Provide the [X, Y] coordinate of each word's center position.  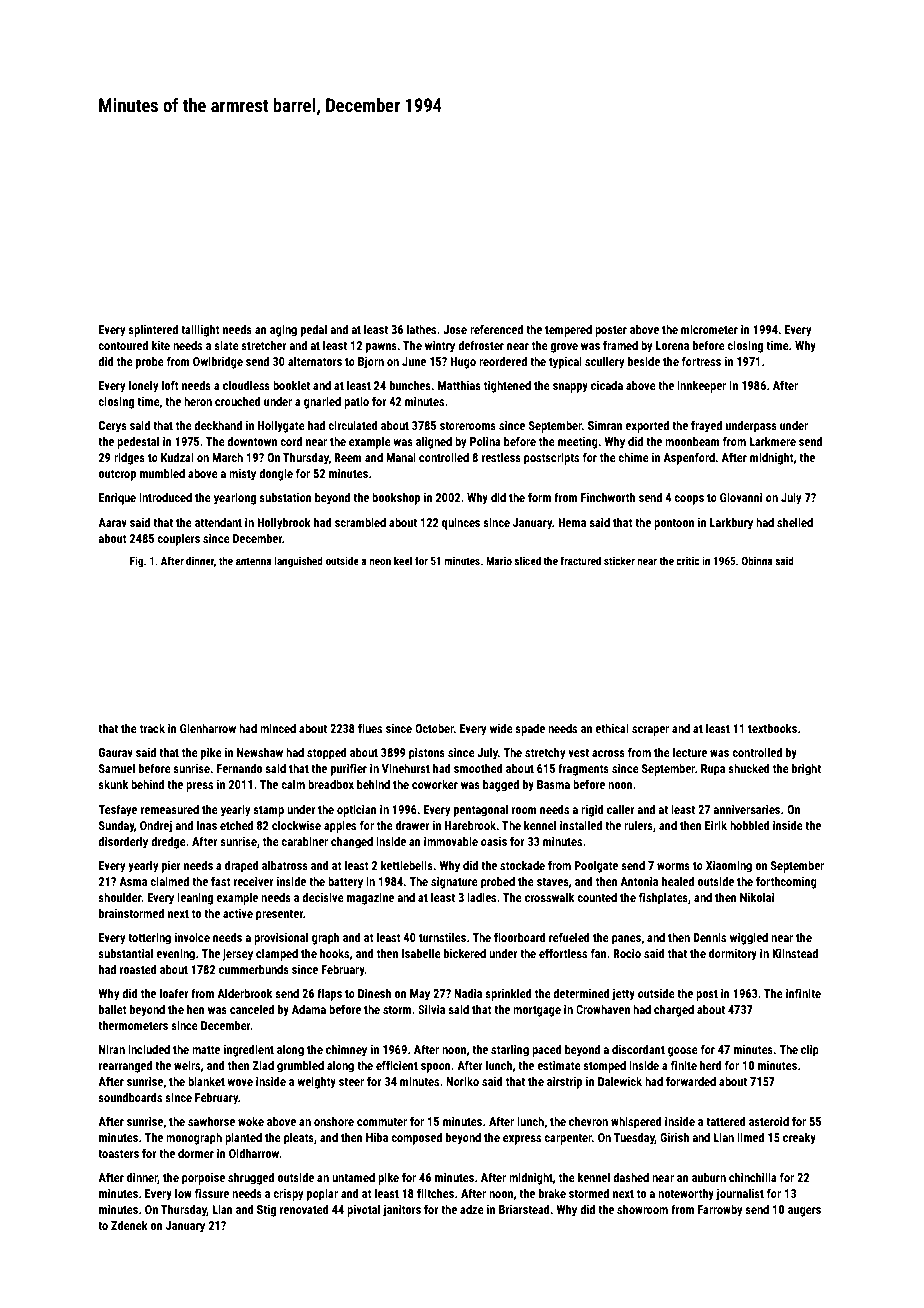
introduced [165, 497]
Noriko [462, 1081]
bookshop [396, 498]
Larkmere [772, 441]
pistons [427, 754]
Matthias [459, 385]
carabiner [304, 841]
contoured [123, 345]
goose [683, 1052]
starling [510, 1050]
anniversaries [746, 809]
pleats [299, 1138]
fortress [701, 361]
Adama [309, 1009]
